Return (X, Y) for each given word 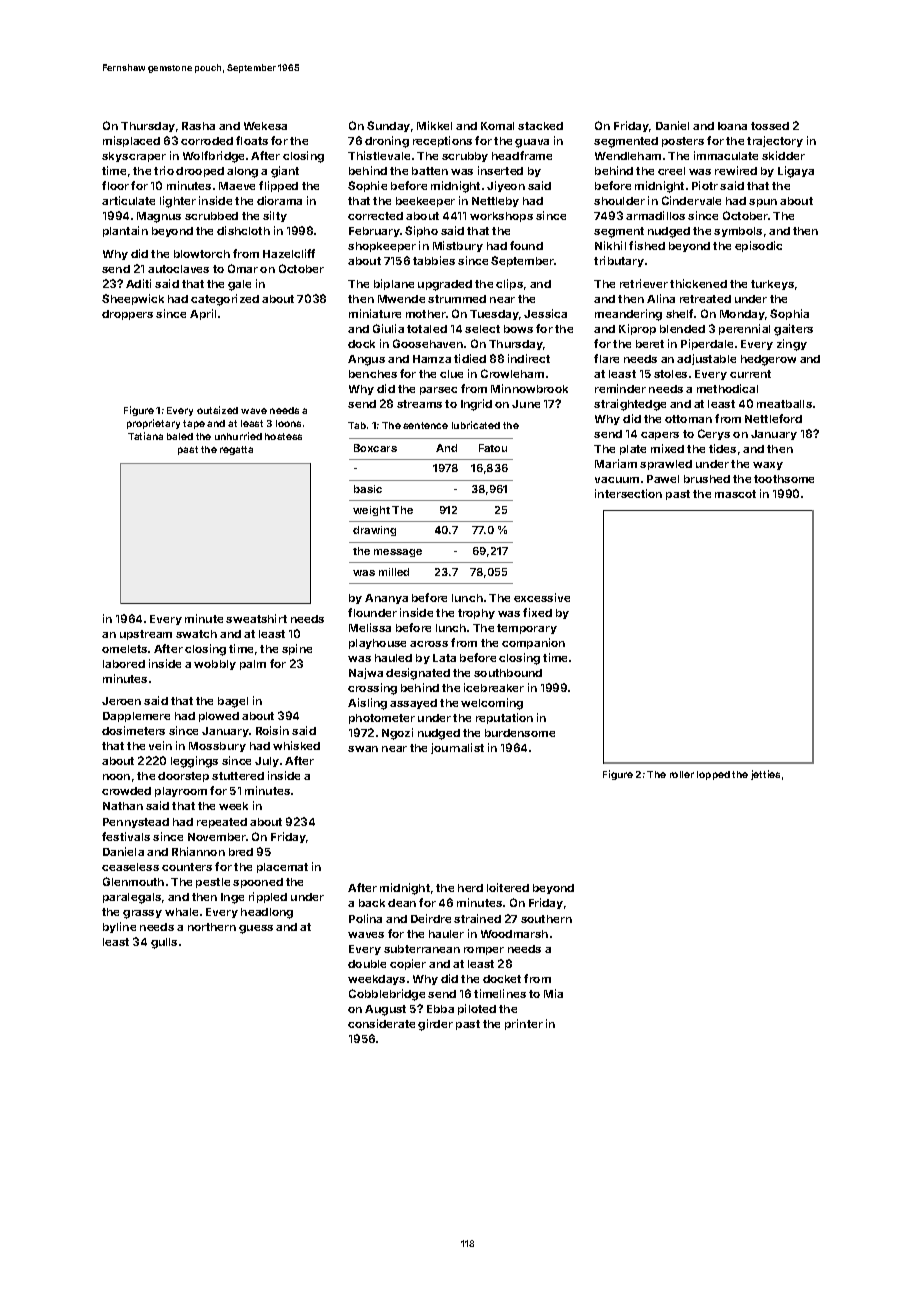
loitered (508, 887)
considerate (381, 1023)
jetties (765, 775)
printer (524, 1024)
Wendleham (628, 156)
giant (285, 172)
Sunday (388, 126)
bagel (233, 702)
